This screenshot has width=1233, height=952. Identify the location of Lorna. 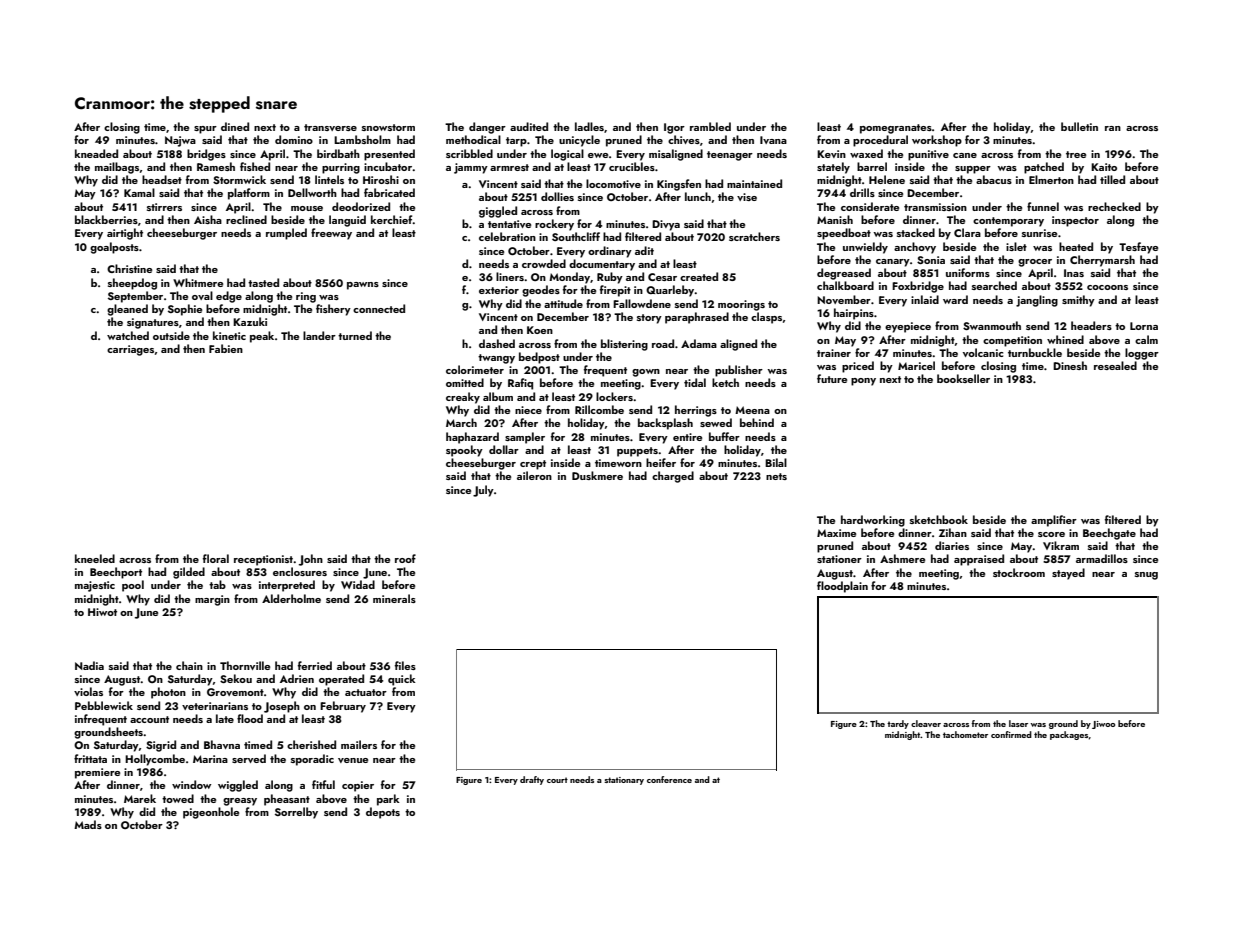
(1144, 326).
